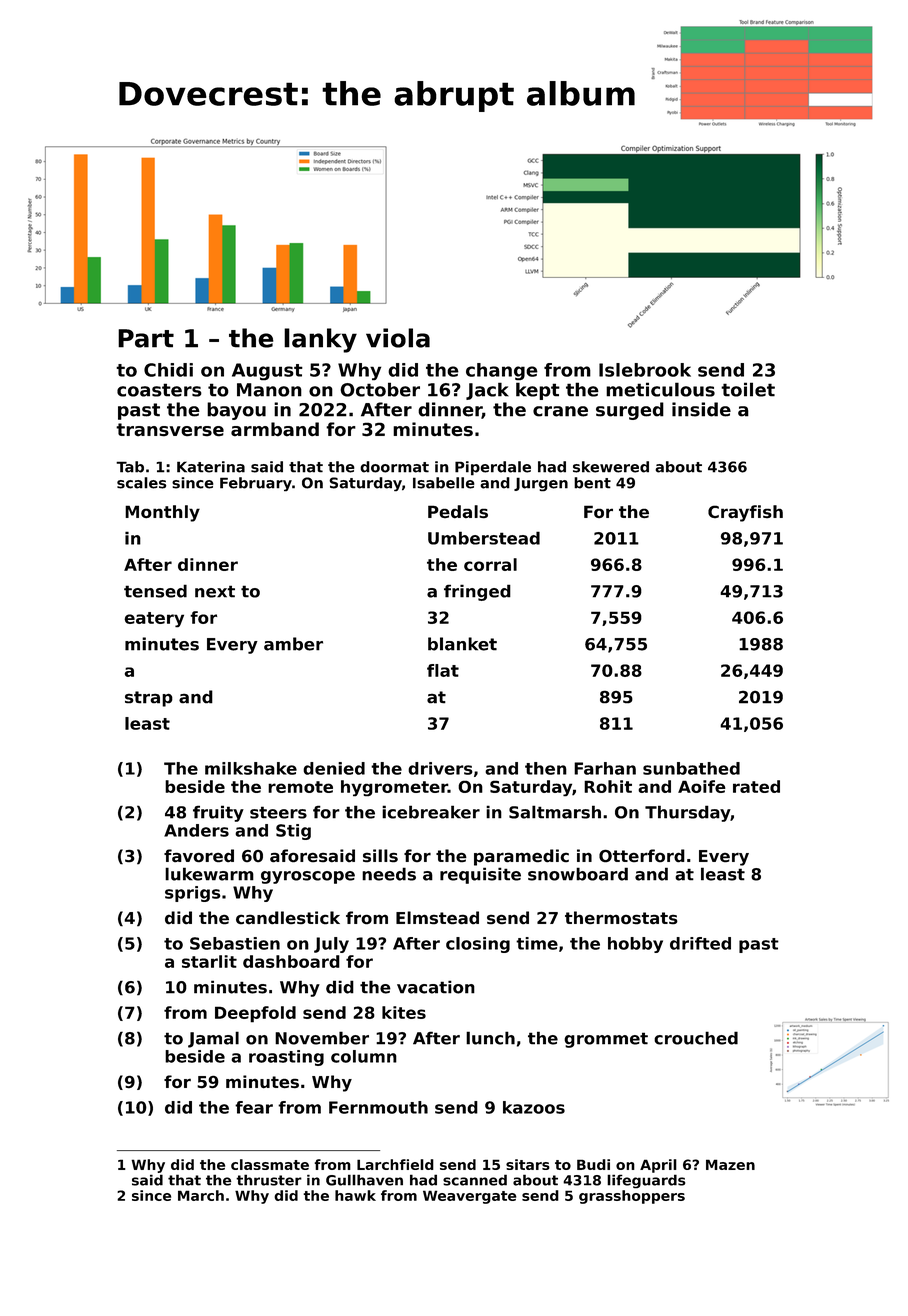  Describe the element at coordinates (521, 857) in the screenshot. I see `paramedic` at that location.
